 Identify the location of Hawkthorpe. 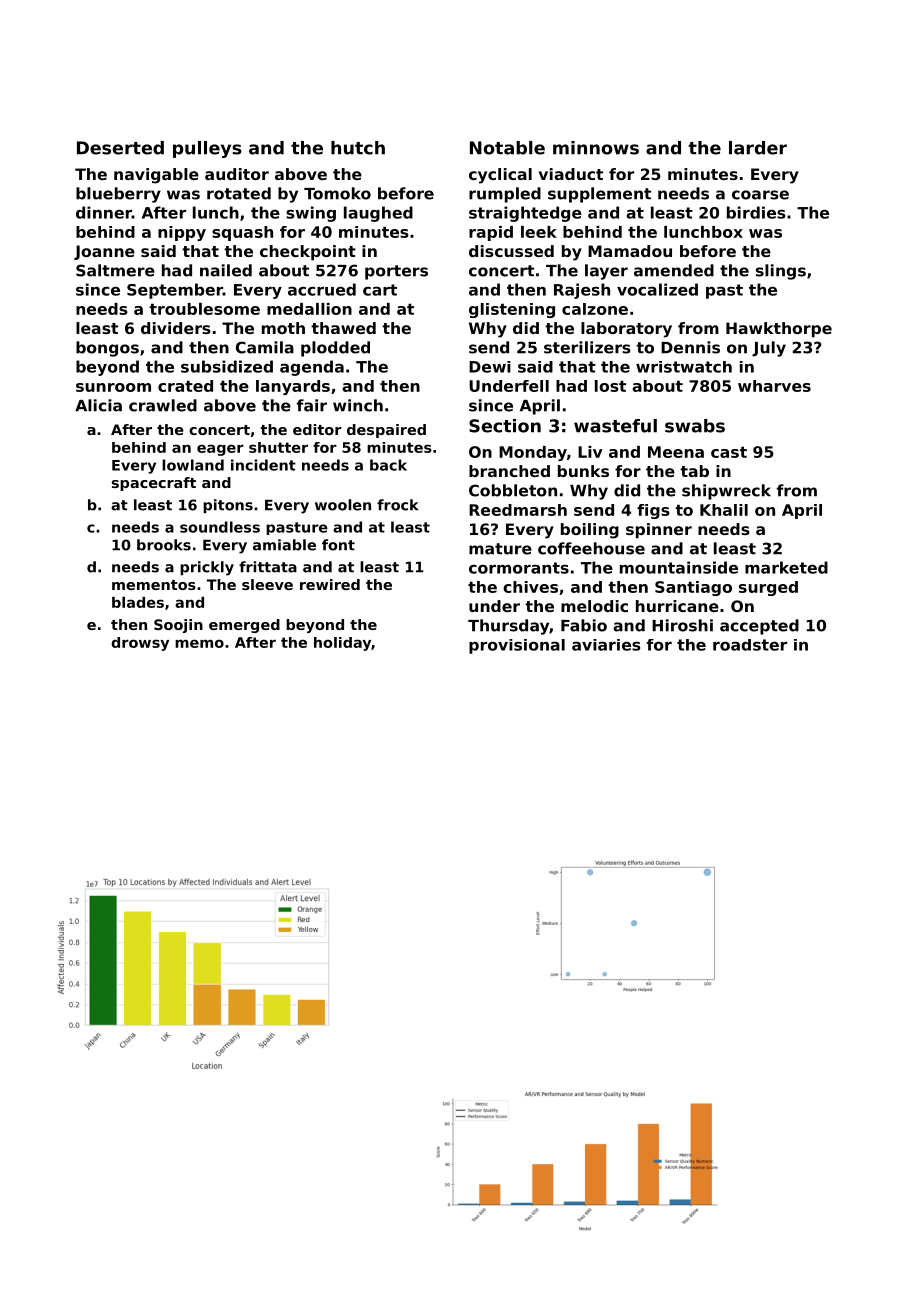
(779, 330).
